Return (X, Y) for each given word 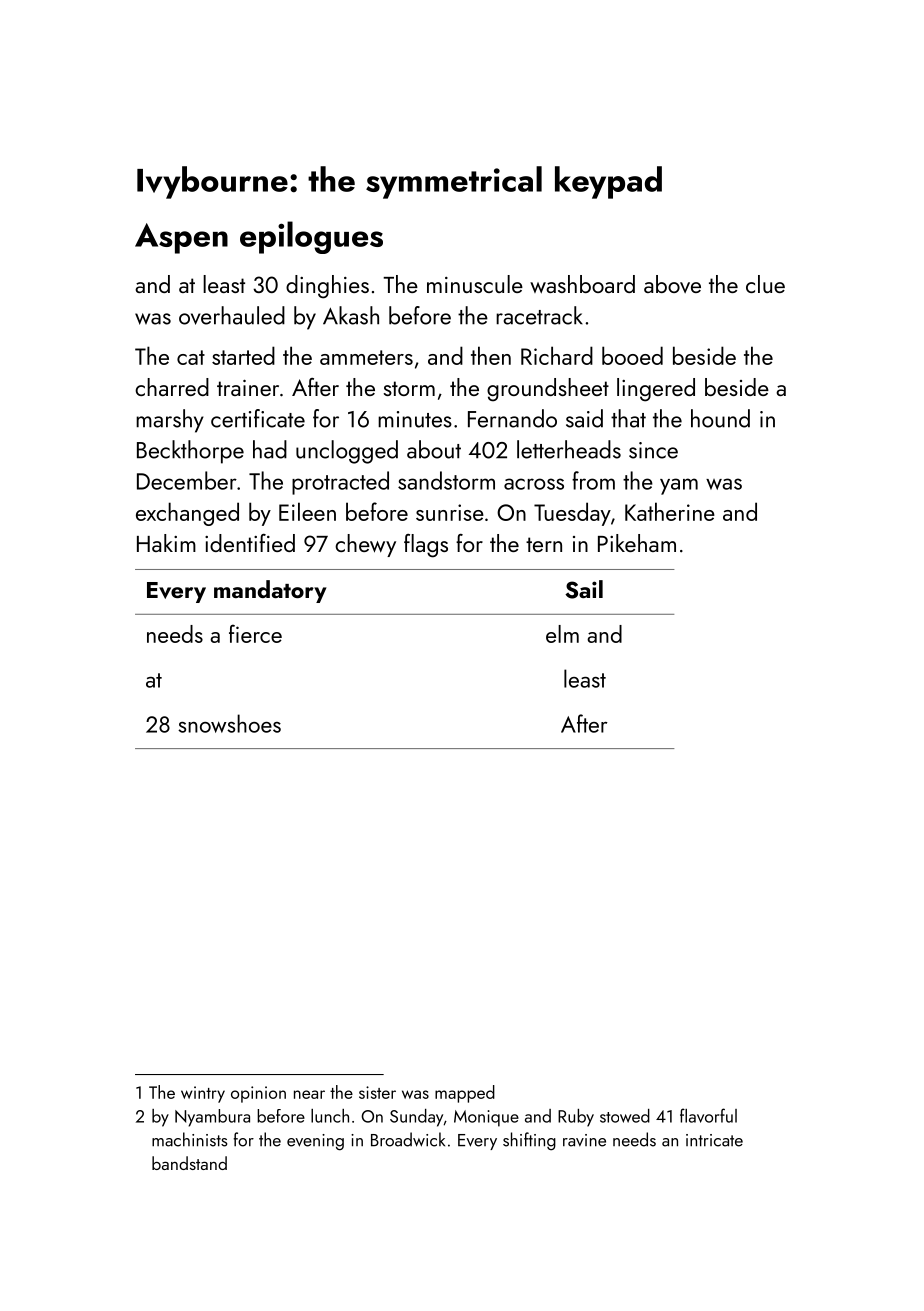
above (672, 284)
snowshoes (229, 723)
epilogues (311, 237)
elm (562, 634)
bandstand (189, 1163)
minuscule (475, 284)
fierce (255, 633)
